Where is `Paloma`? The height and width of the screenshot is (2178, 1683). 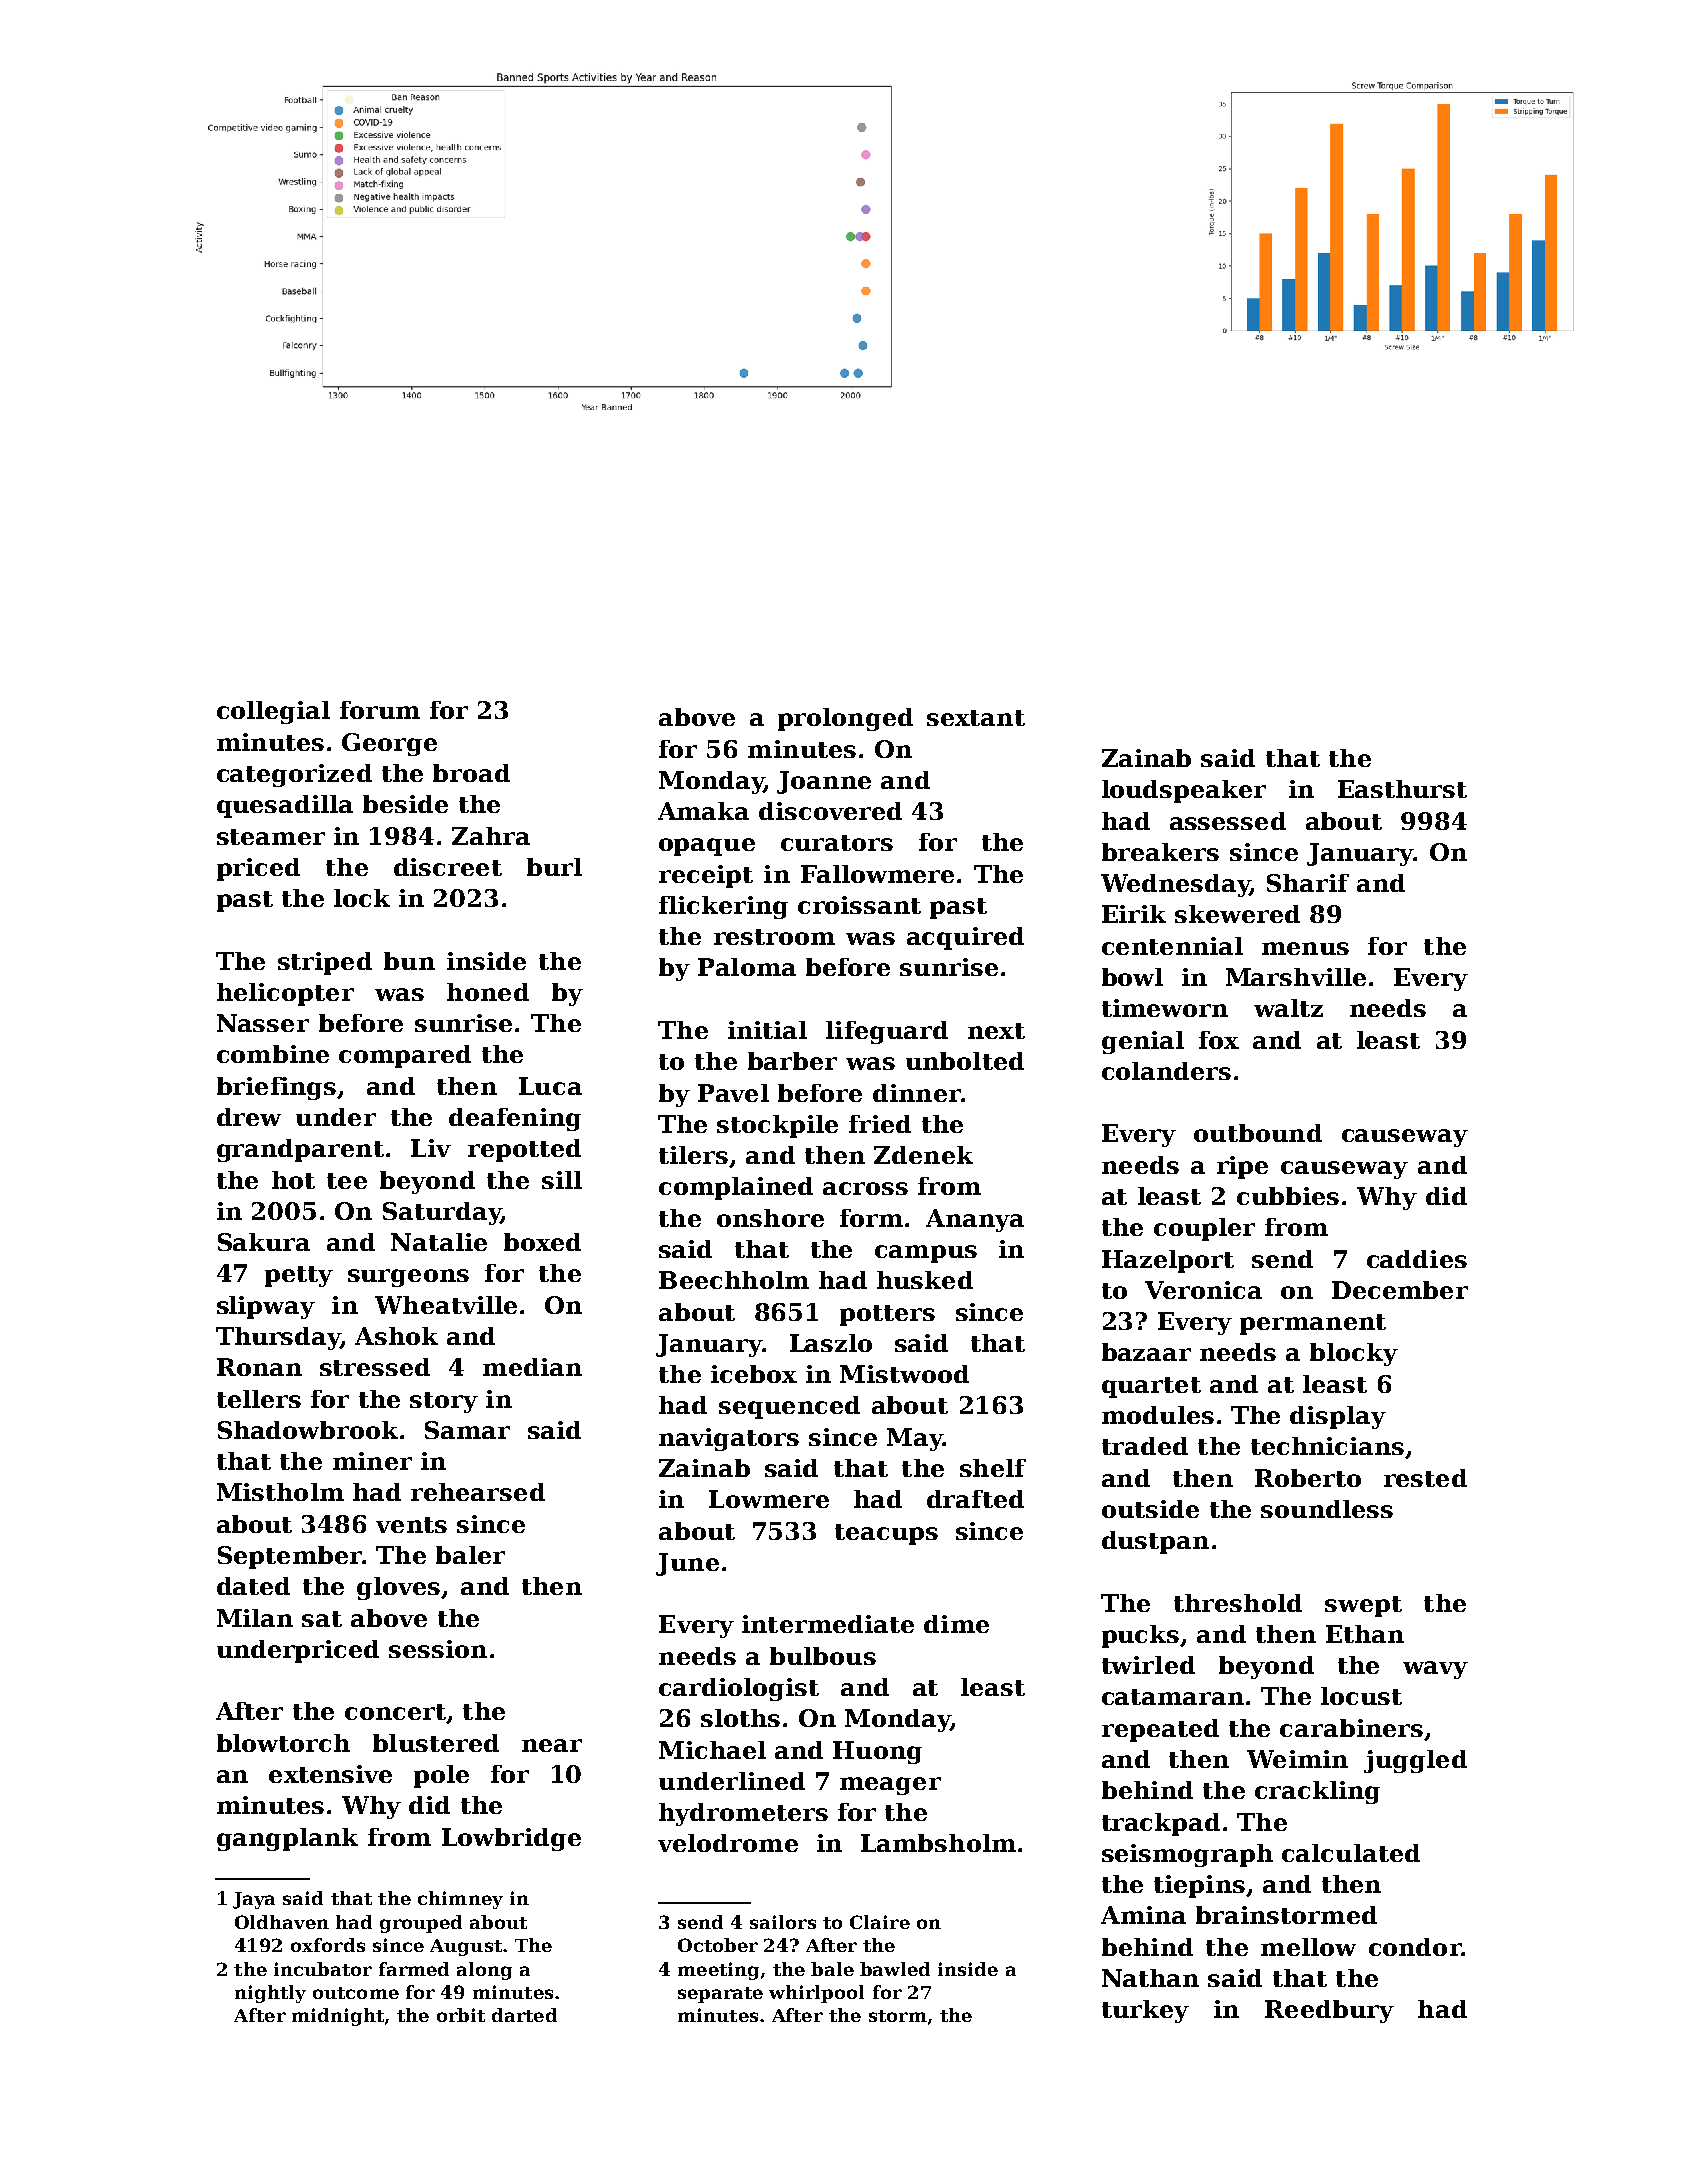
Paloma is located at coordinates (747, 967).
